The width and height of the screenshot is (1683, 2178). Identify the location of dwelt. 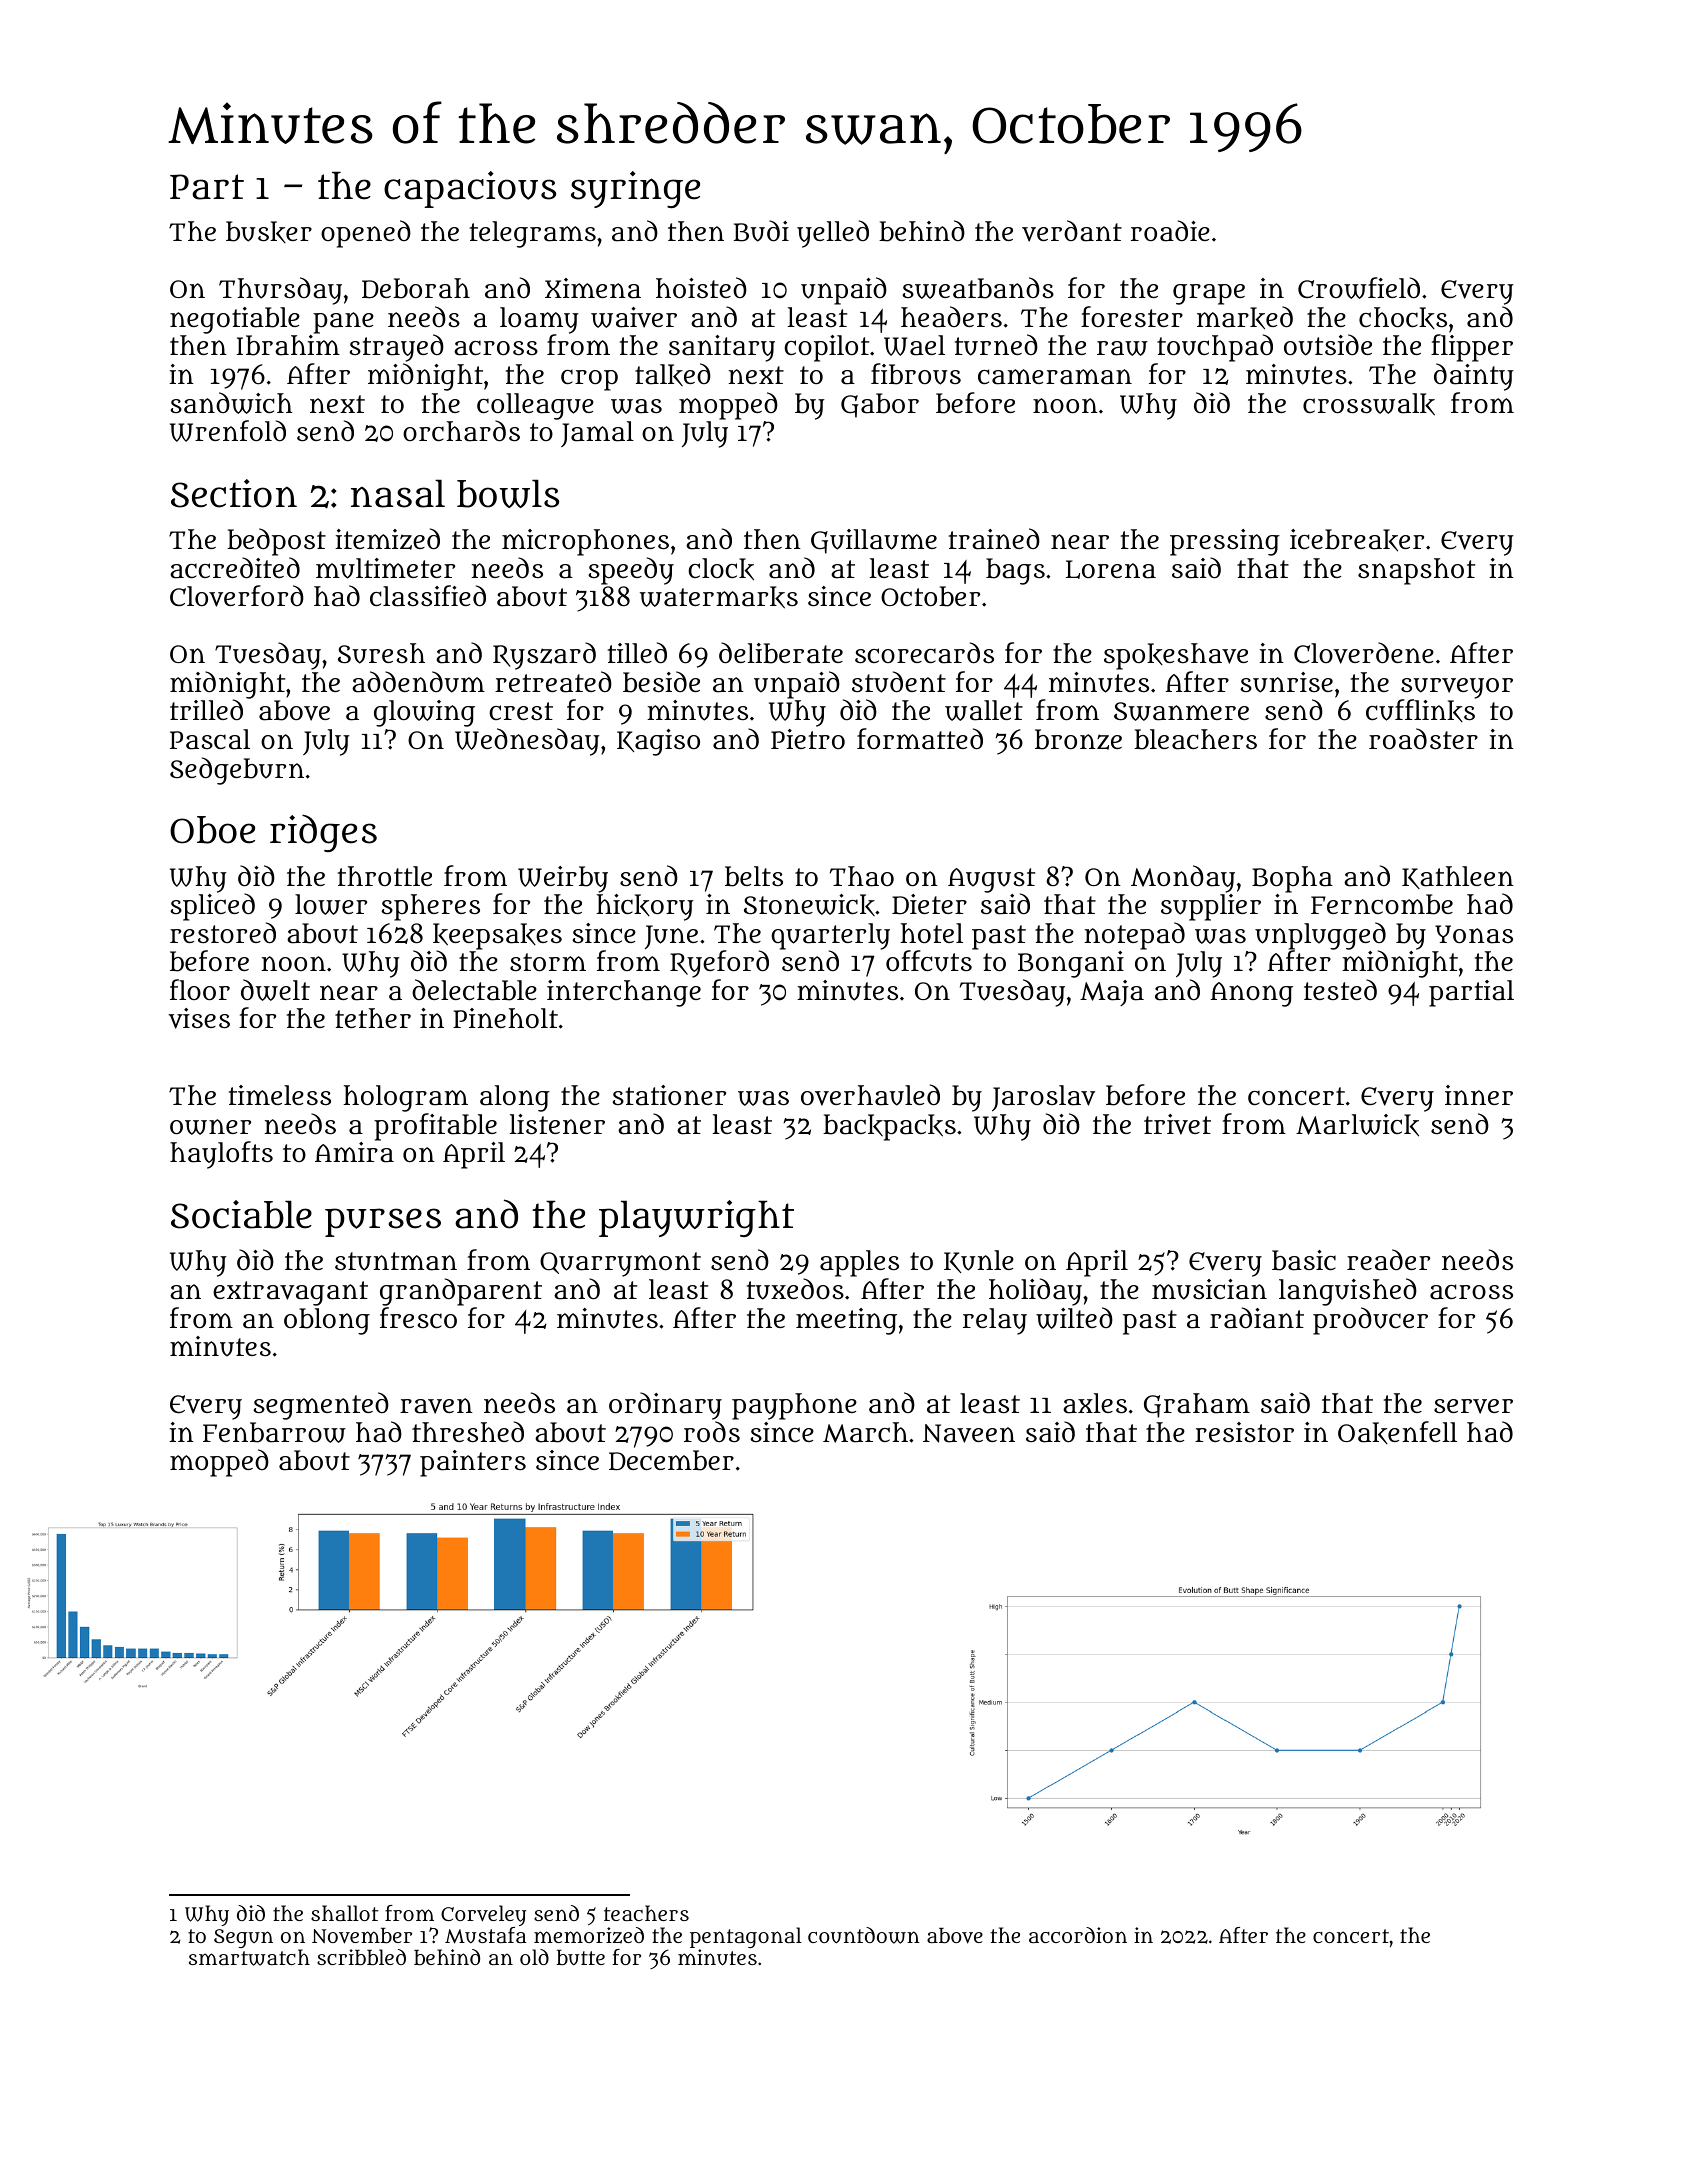
(275, 990).
